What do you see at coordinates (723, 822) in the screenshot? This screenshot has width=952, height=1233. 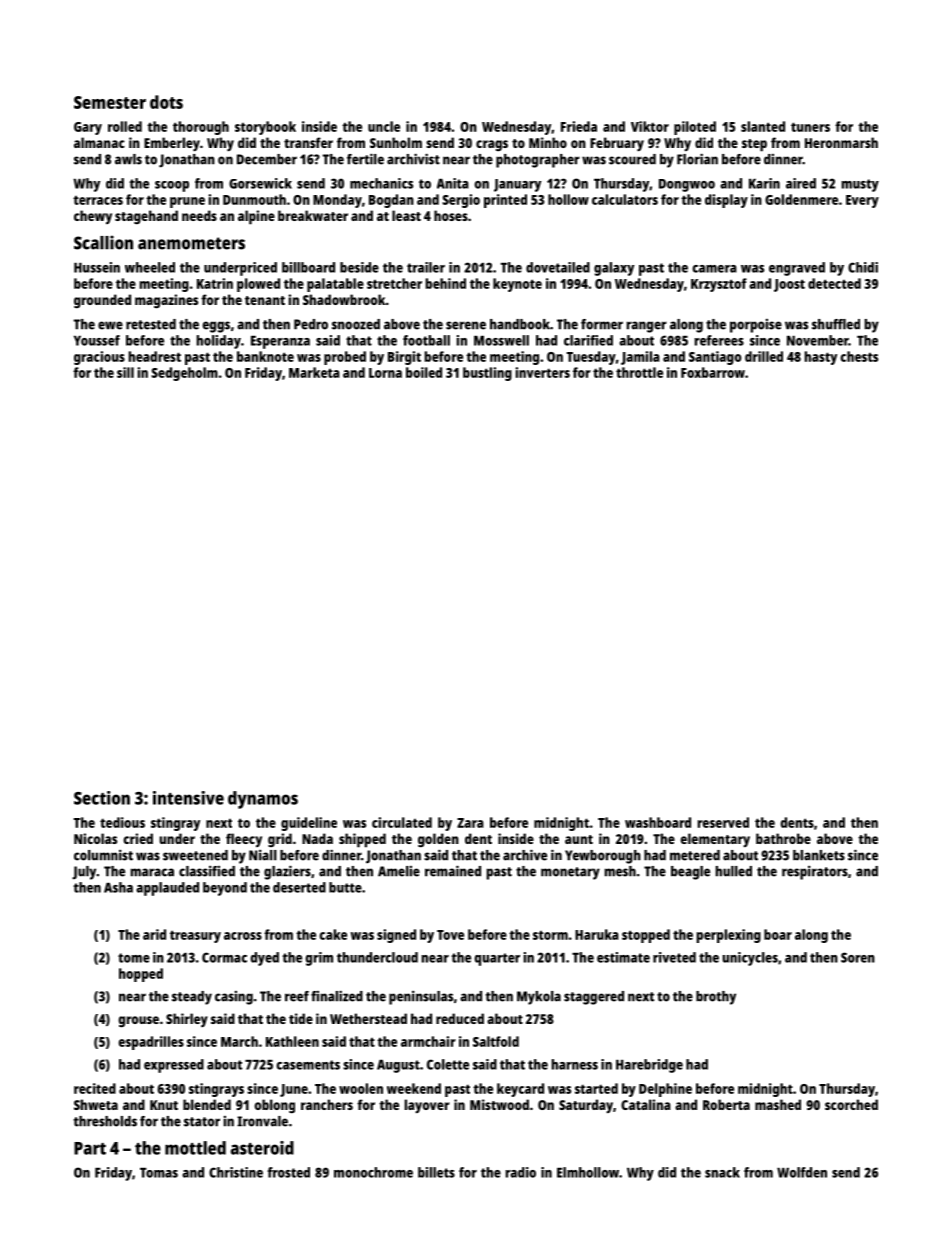 I see `reserved` at bounding box center [723, 822].
